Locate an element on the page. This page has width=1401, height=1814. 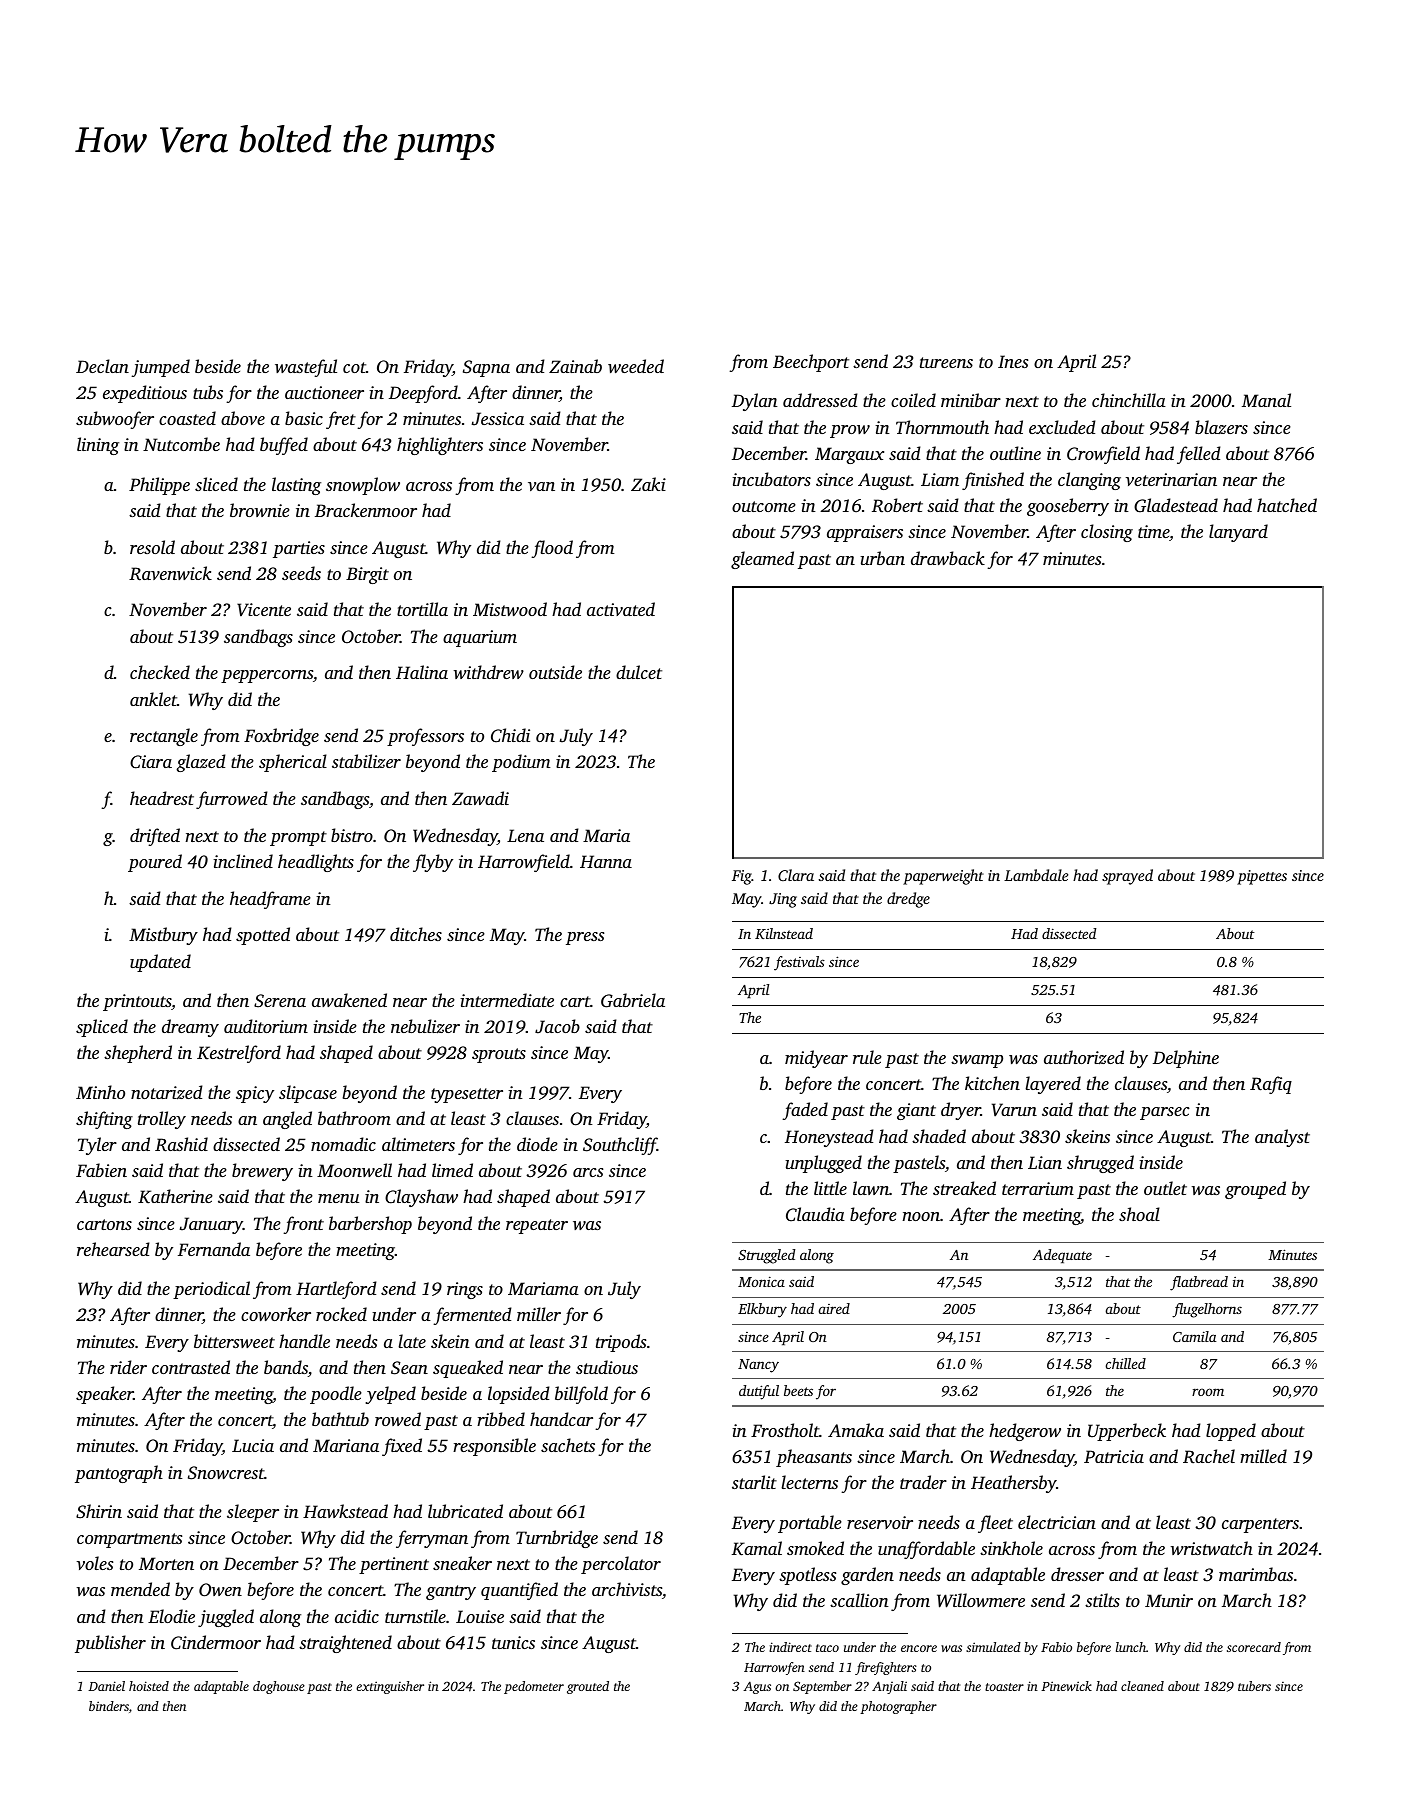
Agus is located at coordinates (757, 1687).
